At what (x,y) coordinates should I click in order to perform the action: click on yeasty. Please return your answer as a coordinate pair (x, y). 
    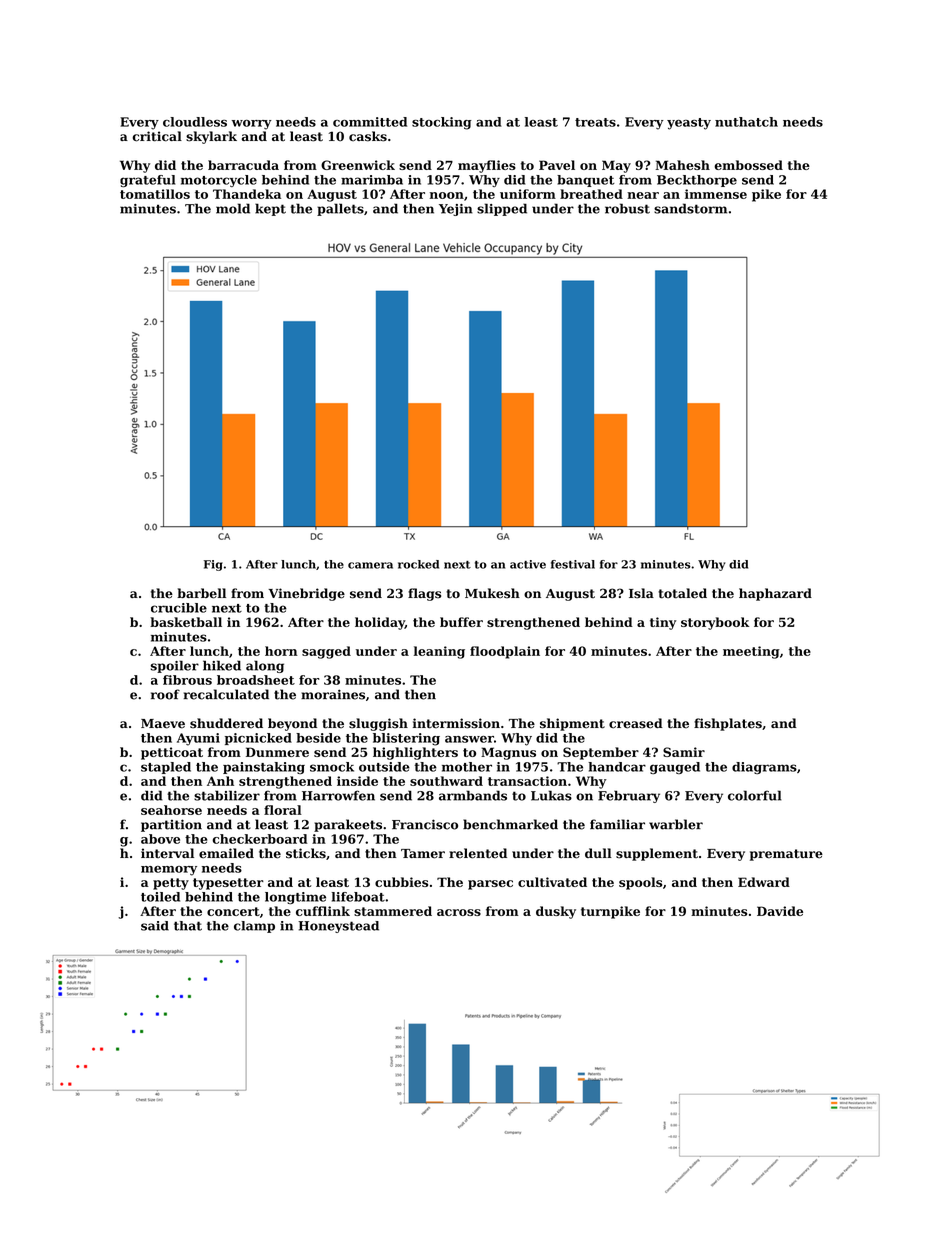
    Looking at the image, I should click on (689, 124).
